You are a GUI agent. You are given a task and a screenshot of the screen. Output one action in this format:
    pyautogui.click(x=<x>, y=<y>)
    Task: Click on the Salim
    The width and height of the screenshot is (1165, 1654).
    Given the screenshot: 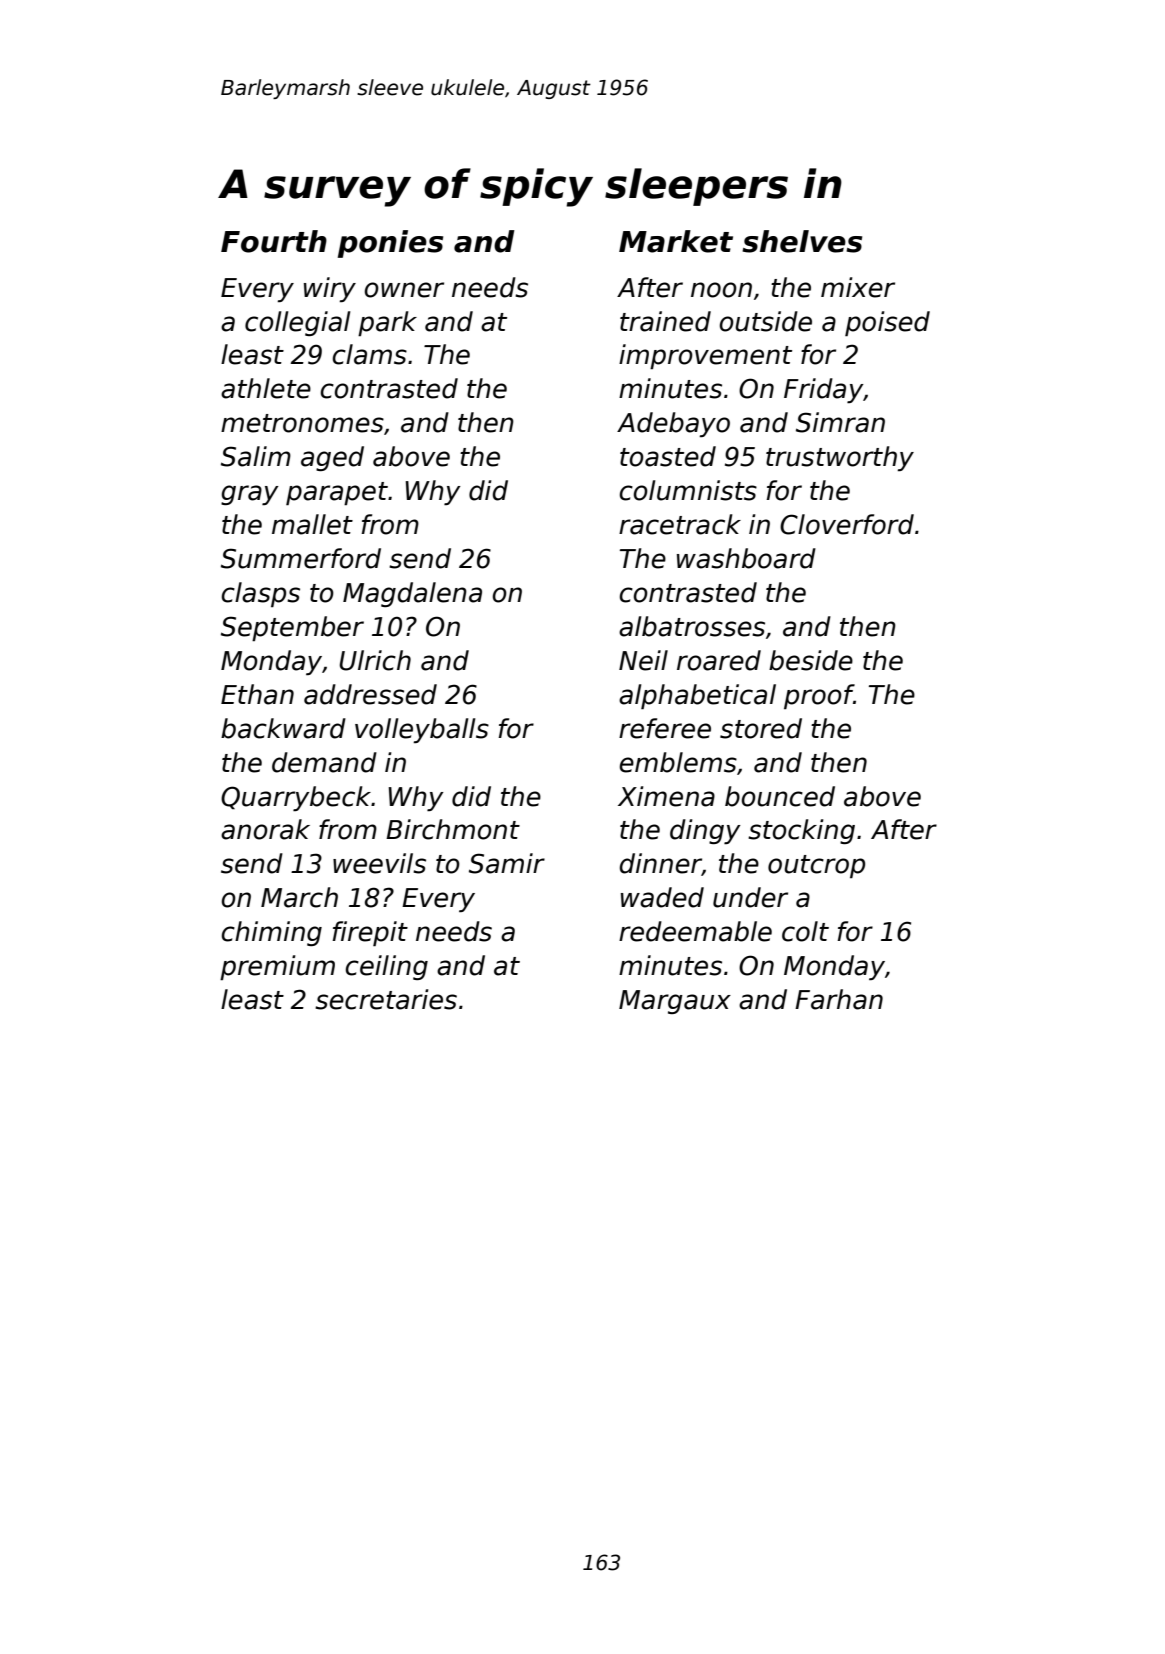 What is the action you would take?
    pyautogui.click(x=256, y=456)
